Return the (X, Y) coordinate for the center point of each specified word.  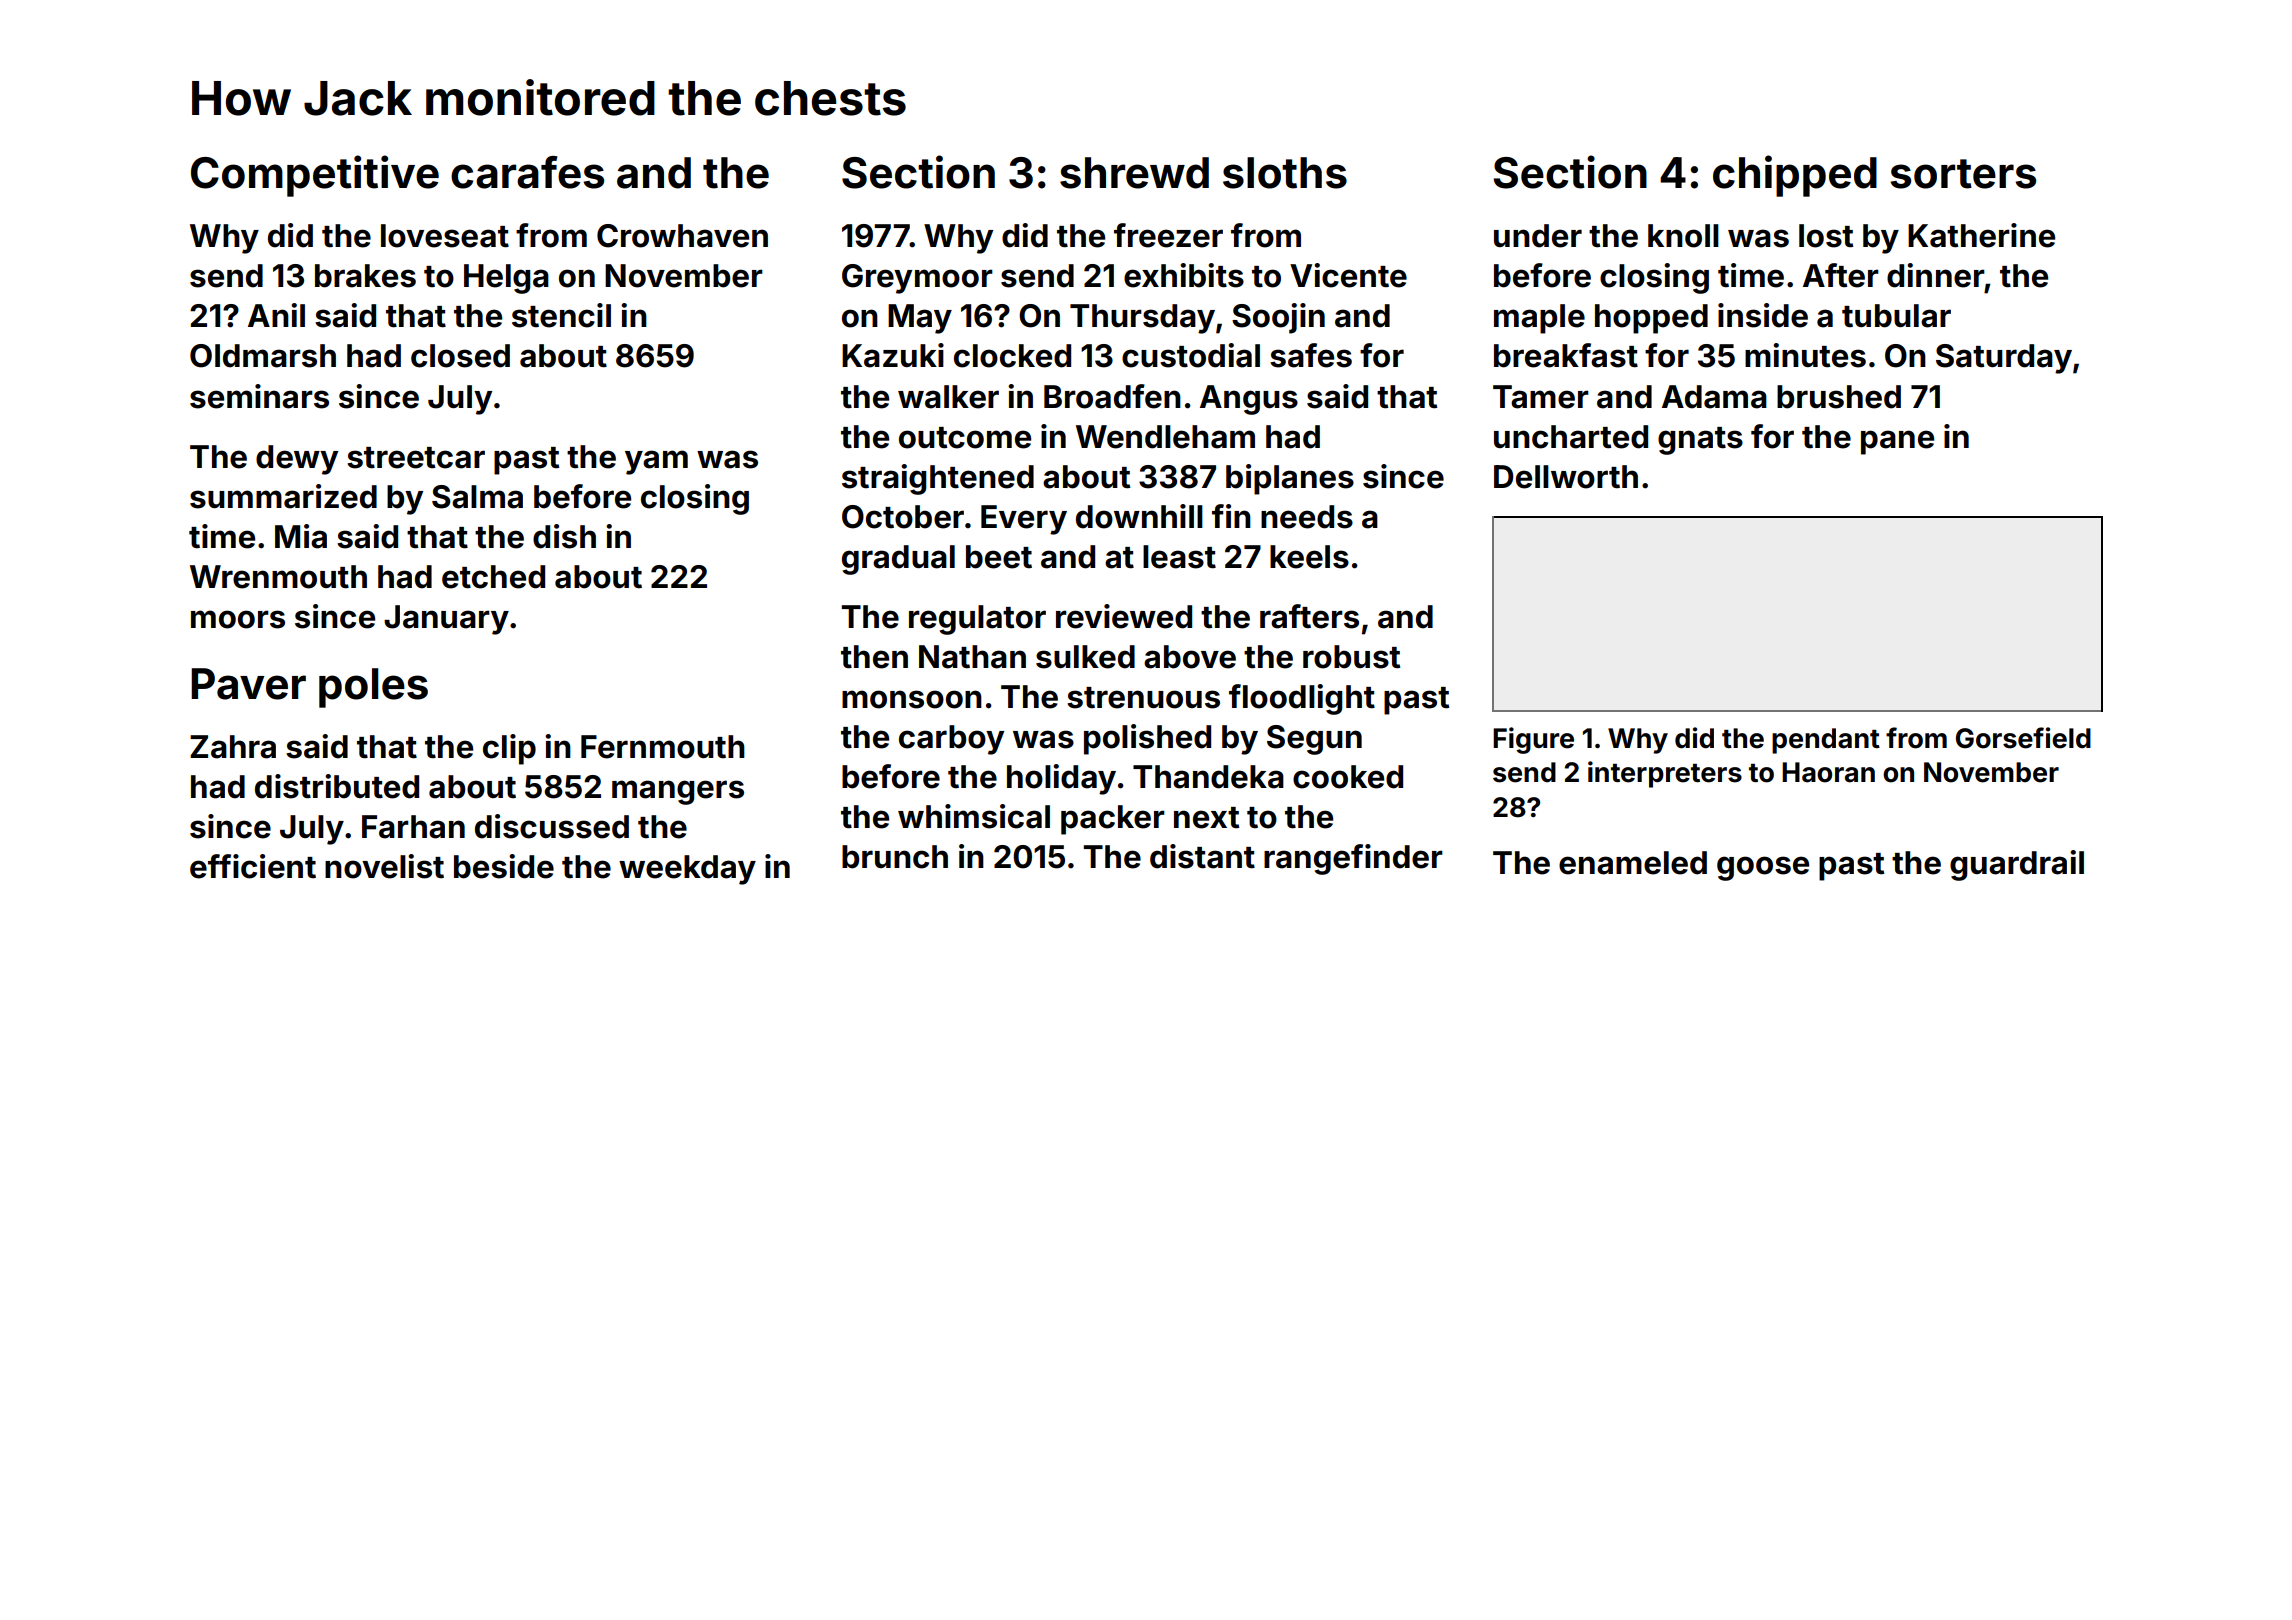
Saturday (2004, 359)
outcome (965, 438)
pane (1897, 442)
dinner (1936, 275)
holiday (1061, 779)
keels (1309, 557)
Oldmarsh (263, 356)
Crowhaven (682, 236)
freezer (1168, 235)
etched (493, 577)
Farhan (413, 827)
